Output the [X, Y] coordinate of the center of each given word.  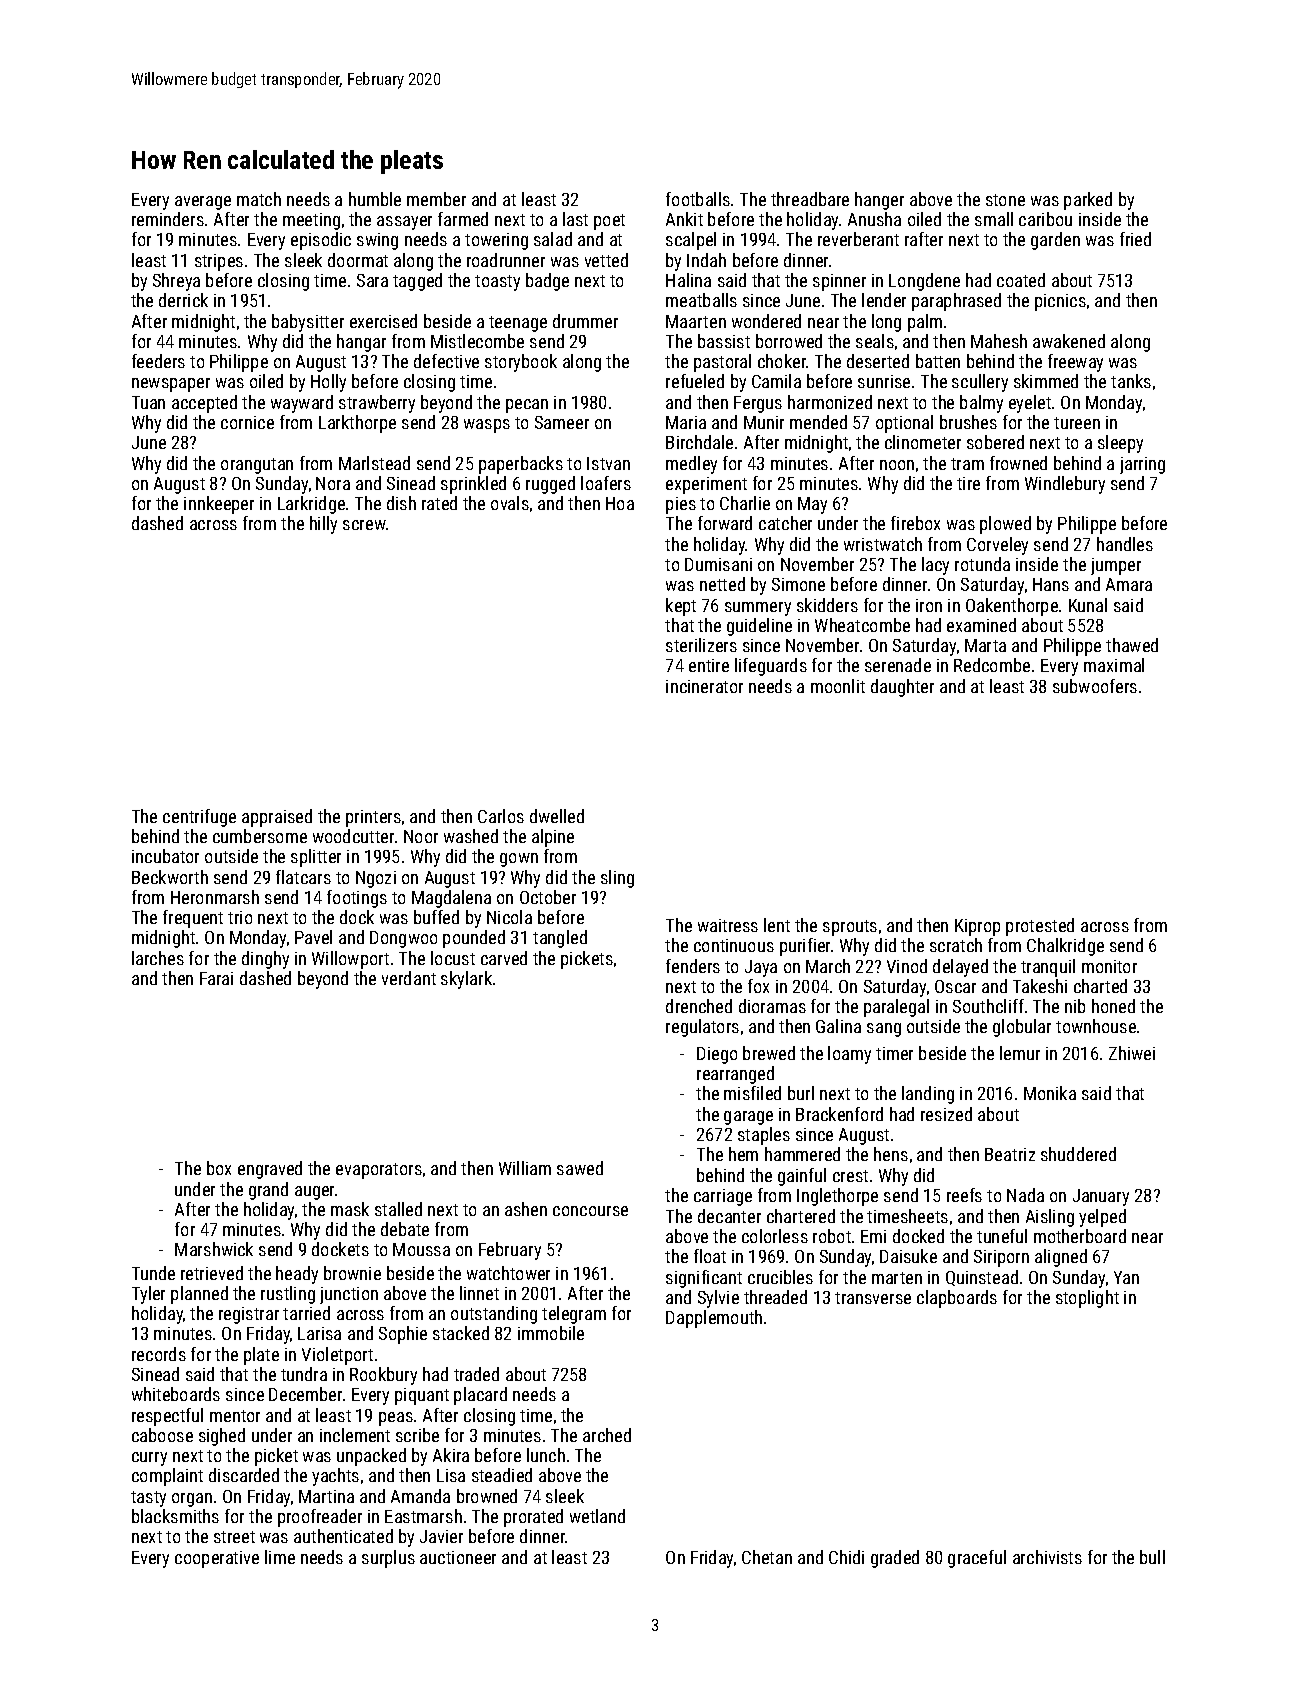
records [159, 1354]
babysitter [308, 323]
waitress [728, 925]
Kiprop [977, 927]
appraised [277, 818]
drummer [585, 321]
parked [1088, 201]
